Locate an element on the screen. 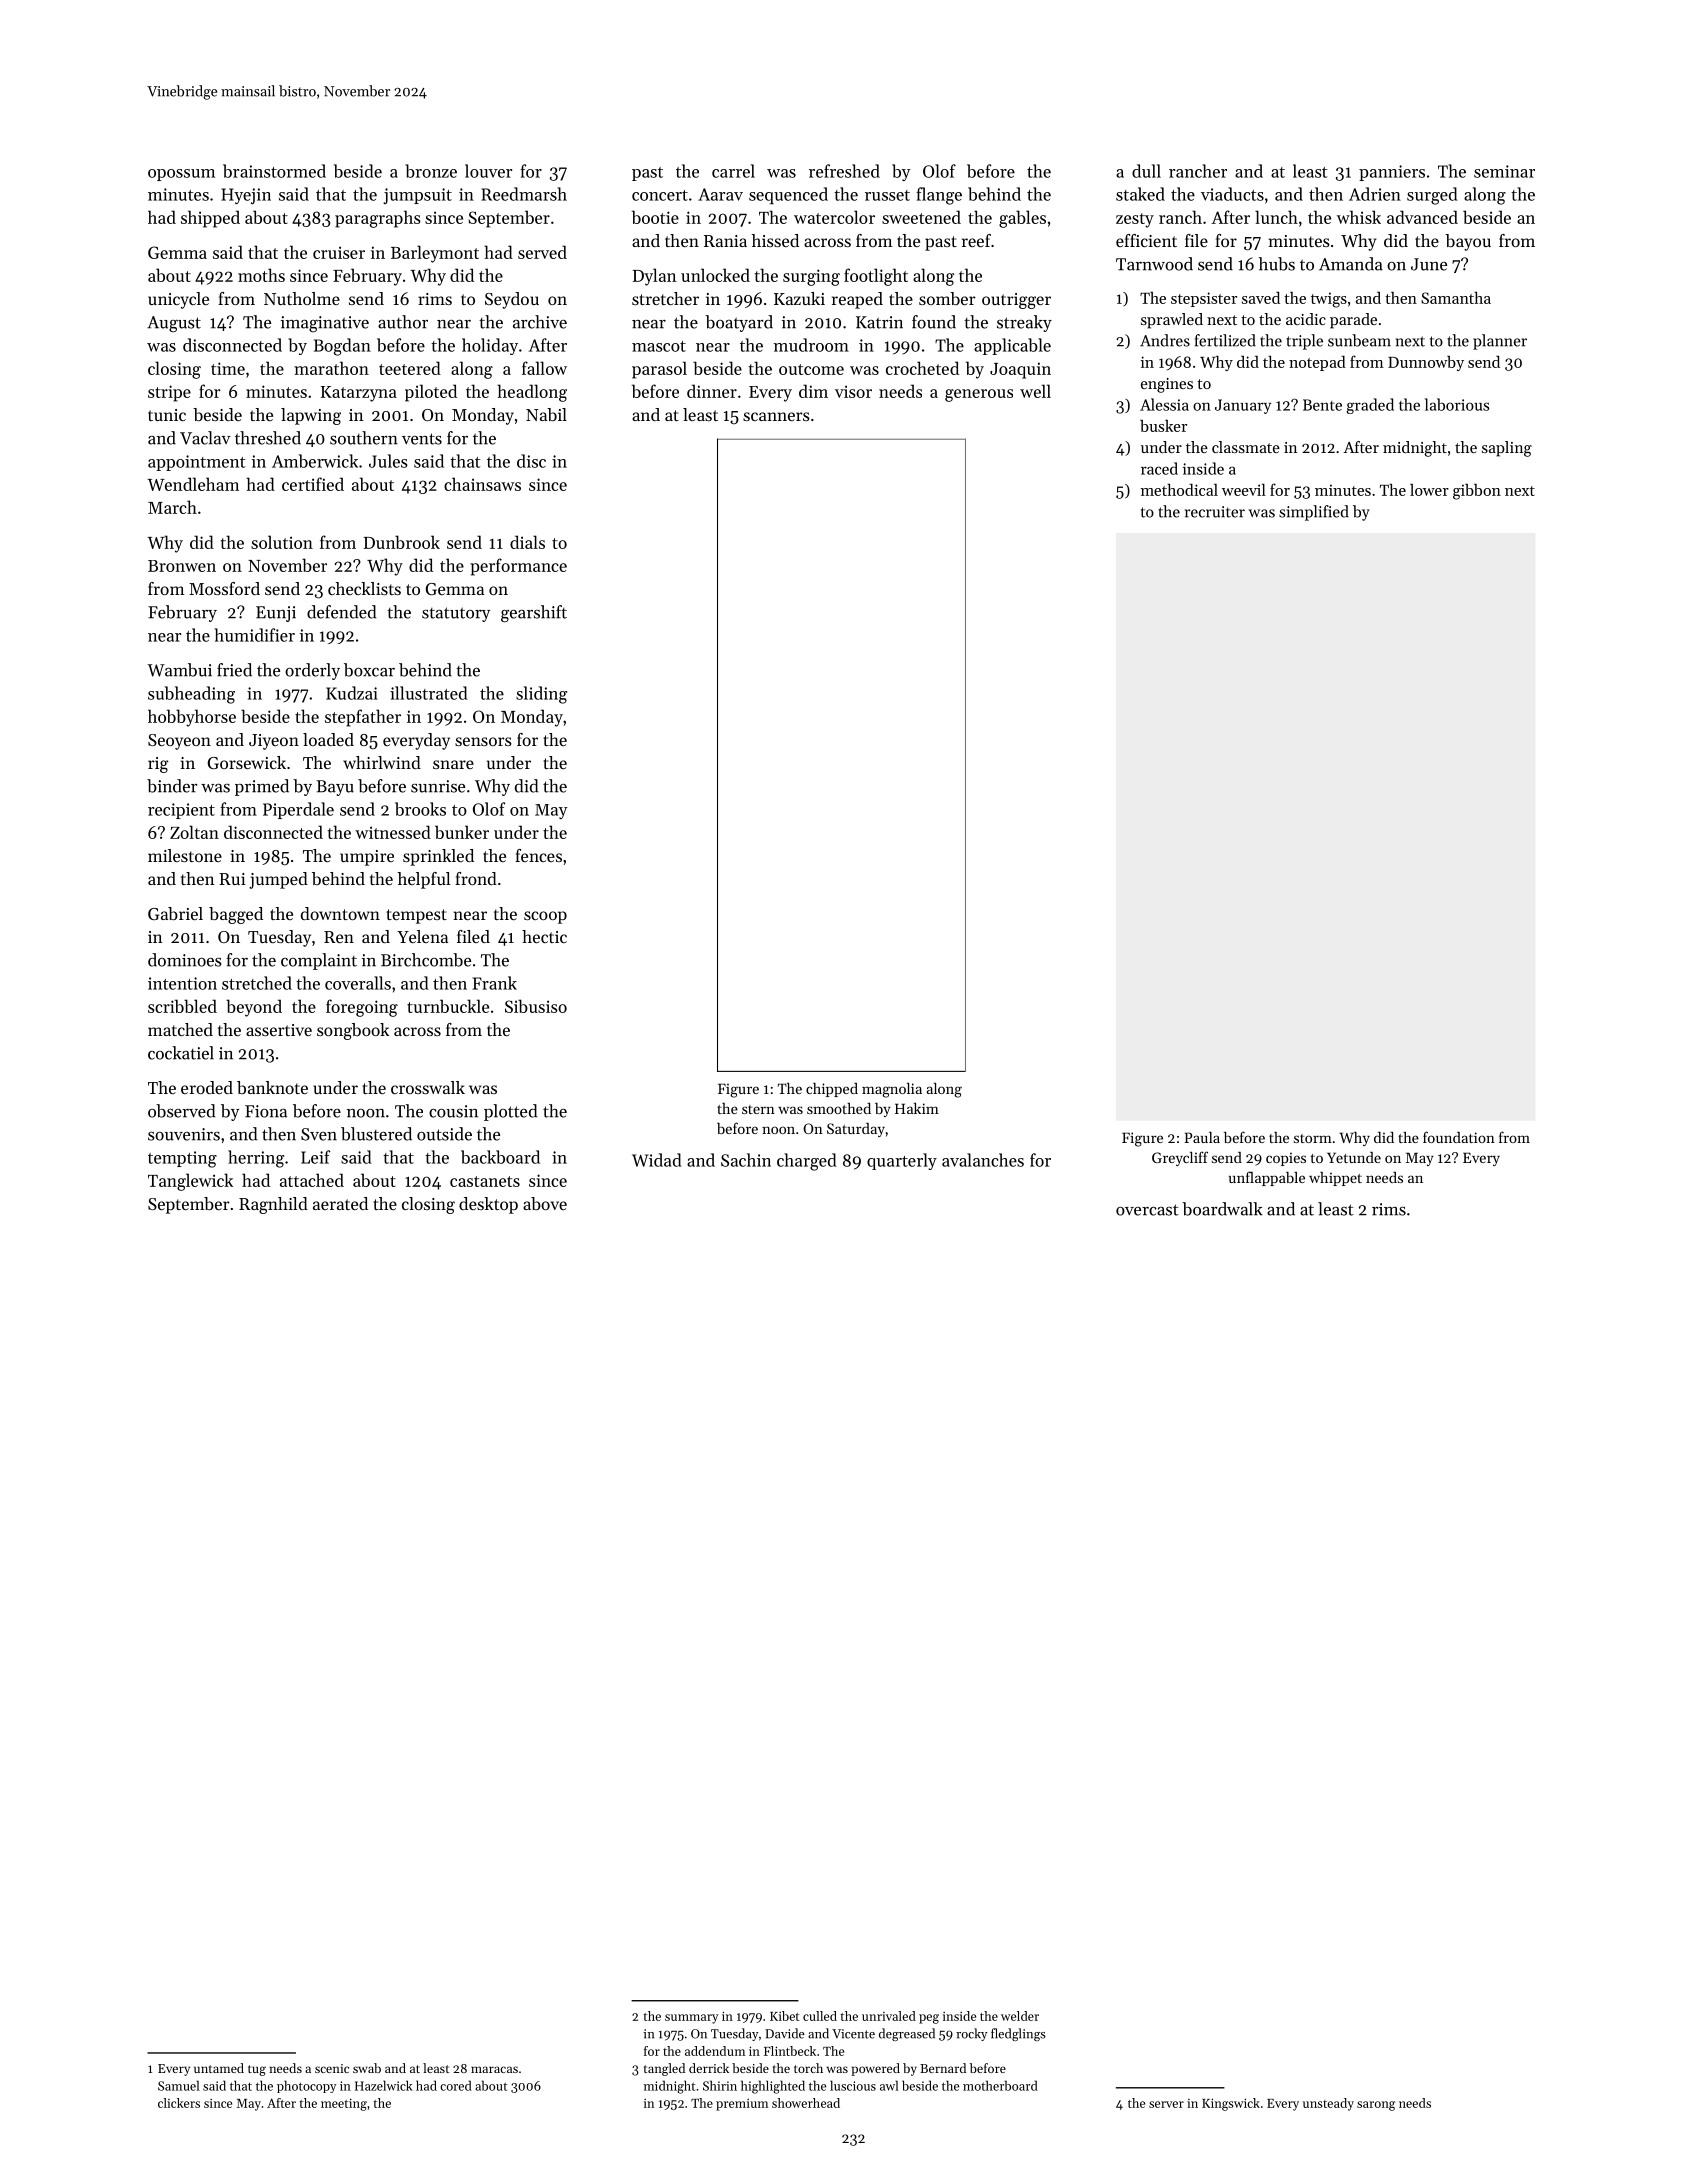 This screenshot has width=1683, height=2178. sarong is located at coordinates (1376, 2106).
